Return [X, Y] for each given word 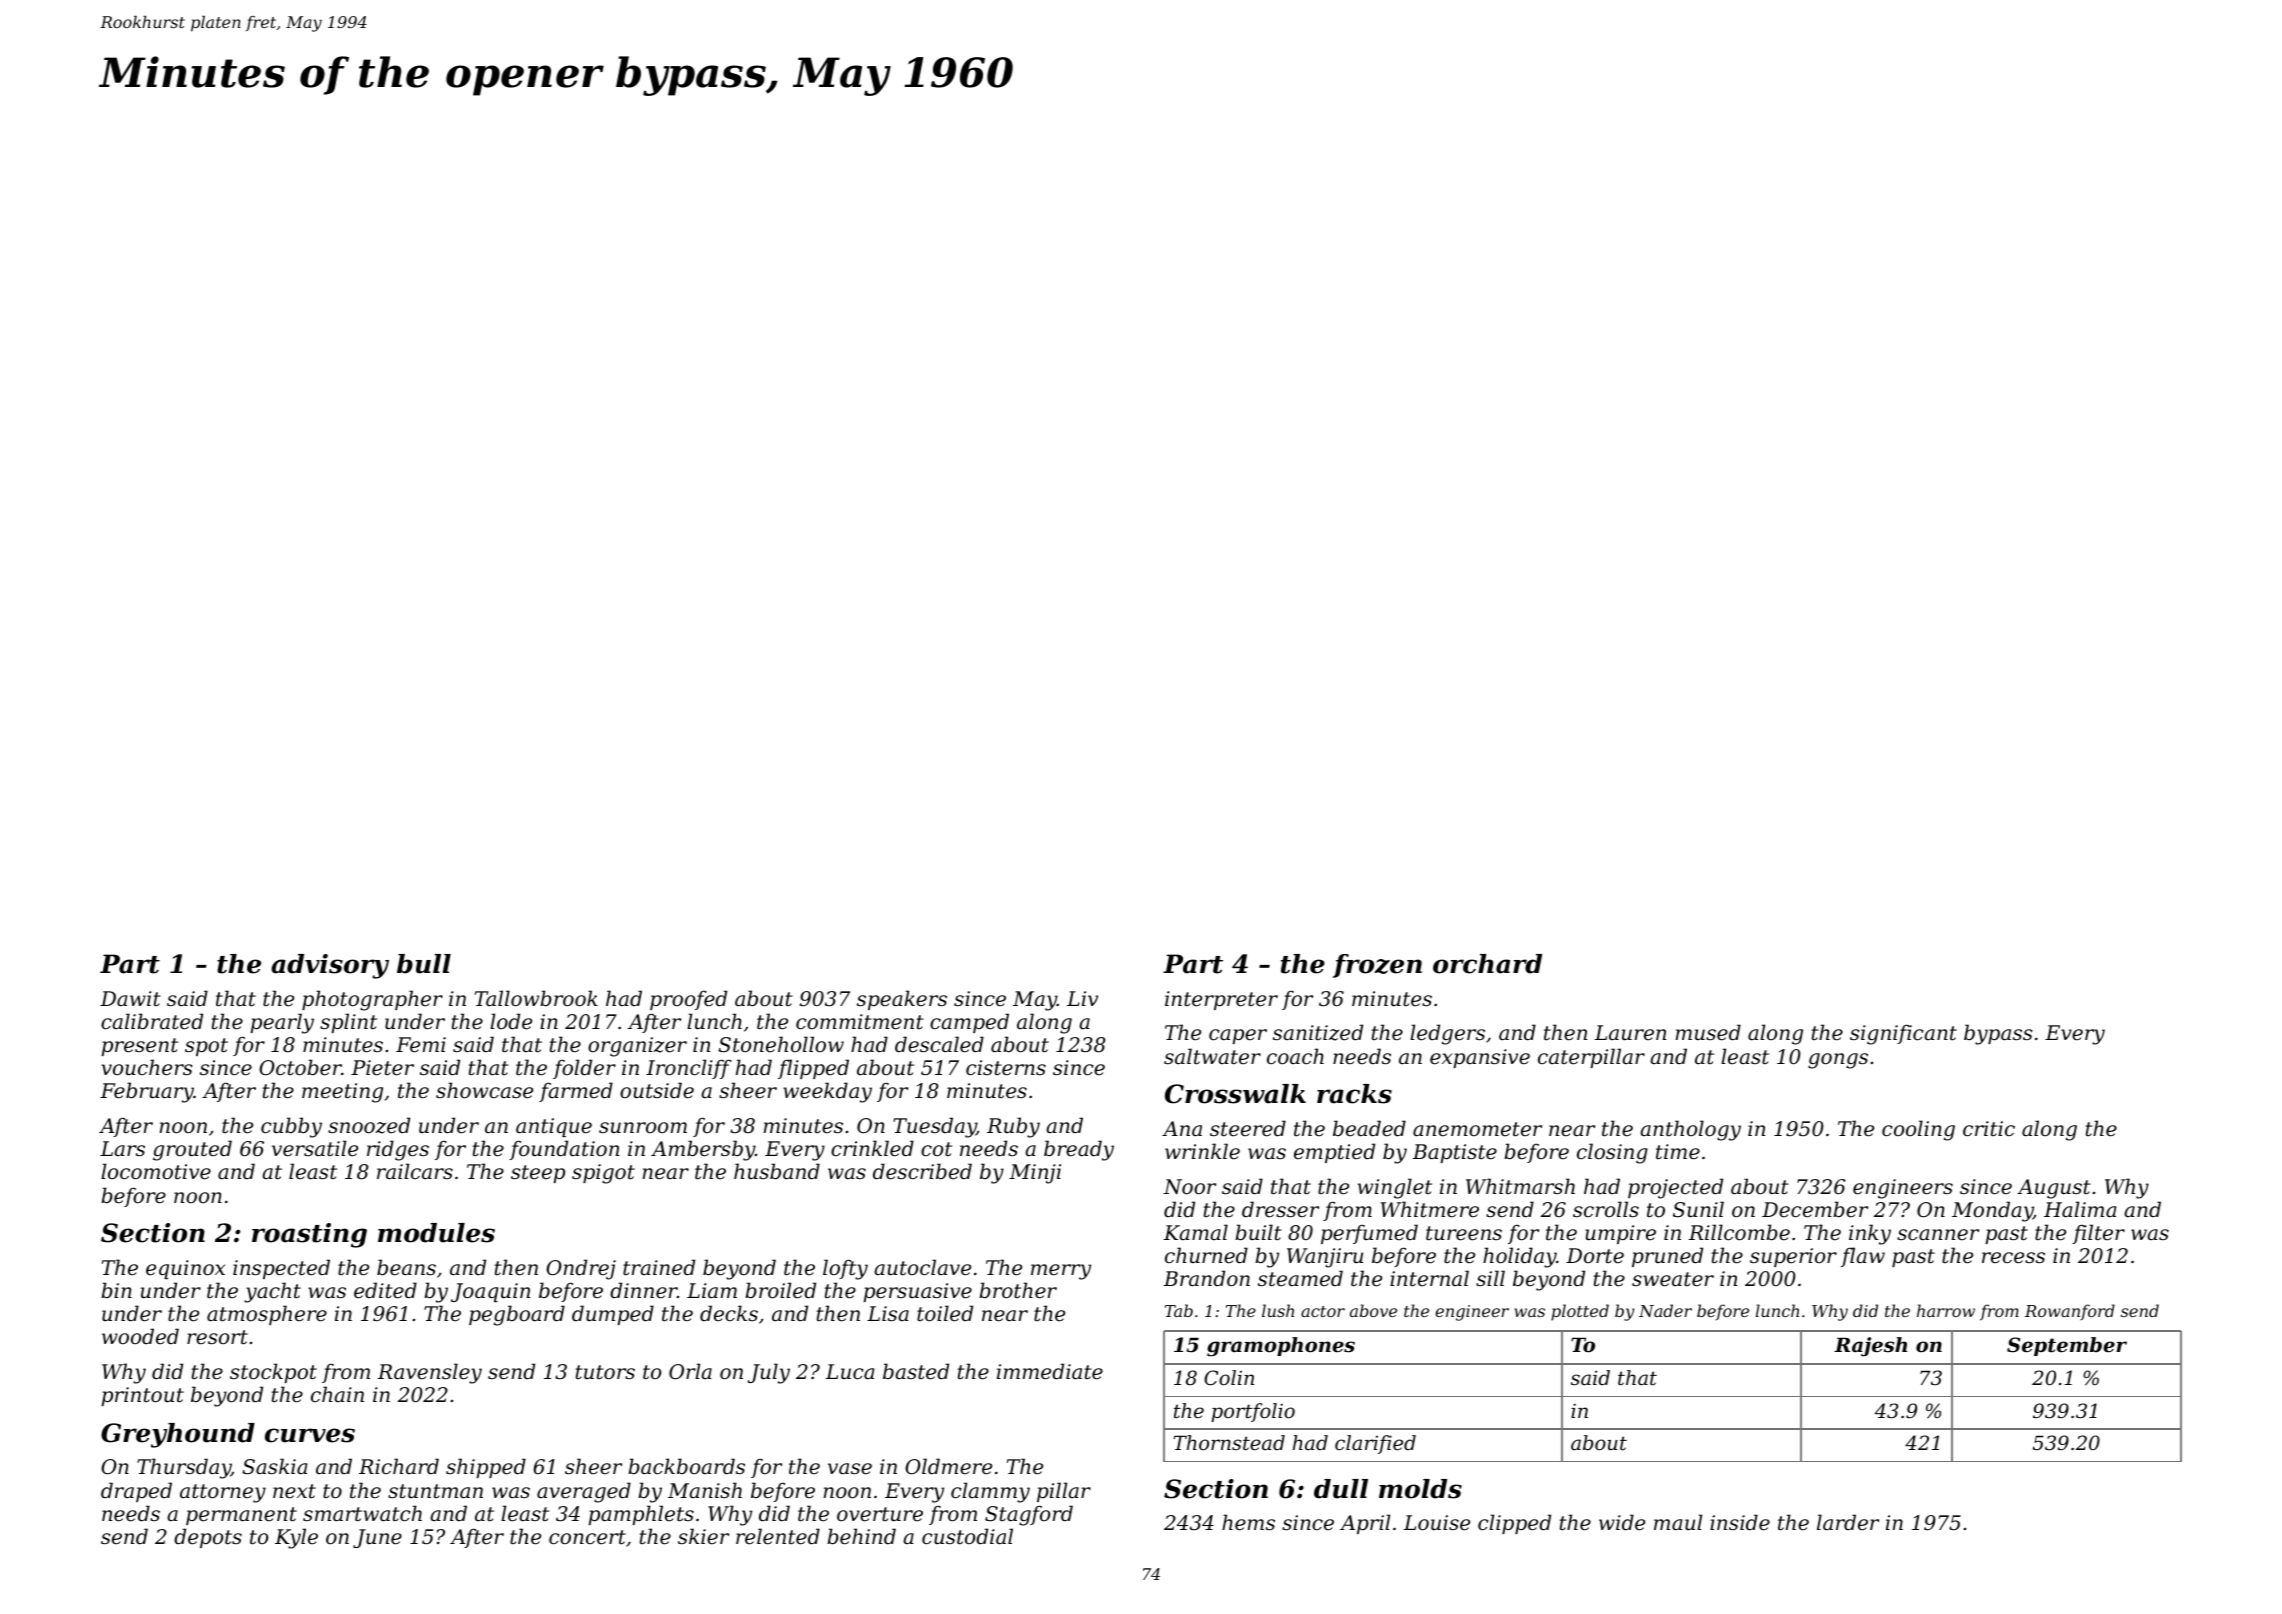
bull [424, 964]
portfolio [1253, 1412]
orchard [1487, 964]
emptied [1334, 1153]
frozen [1377, 966]
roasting [309, 1235]
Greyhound [178, 1435]
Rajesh [1870, 1347]
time [1678, 1152]
